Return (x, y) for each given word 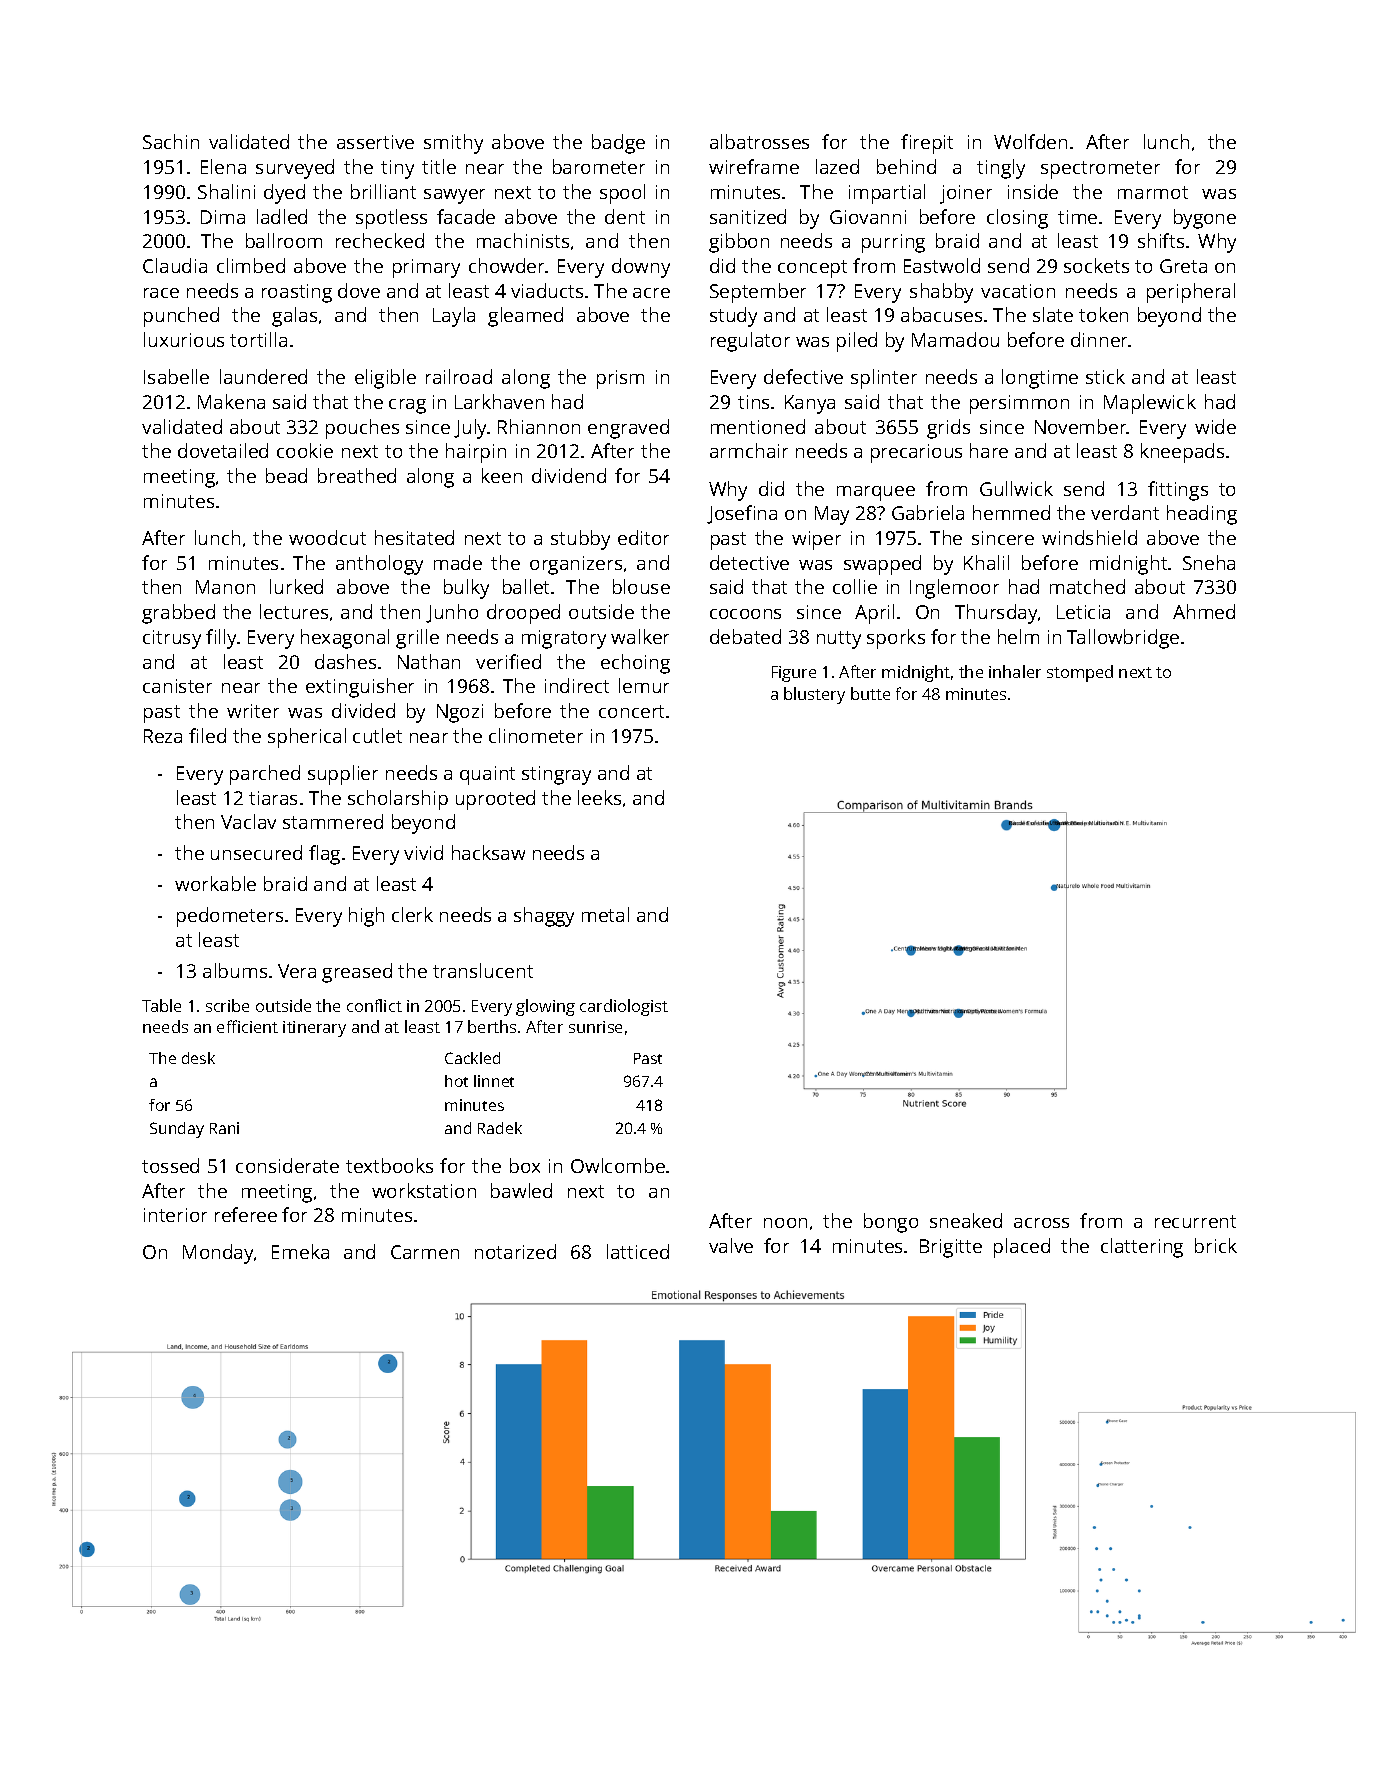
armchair (749, 450)
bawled (521, 1190)
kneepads (1182, 453)
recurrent (1195, 1221)
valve (731, 1245)
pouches (362, 429)
